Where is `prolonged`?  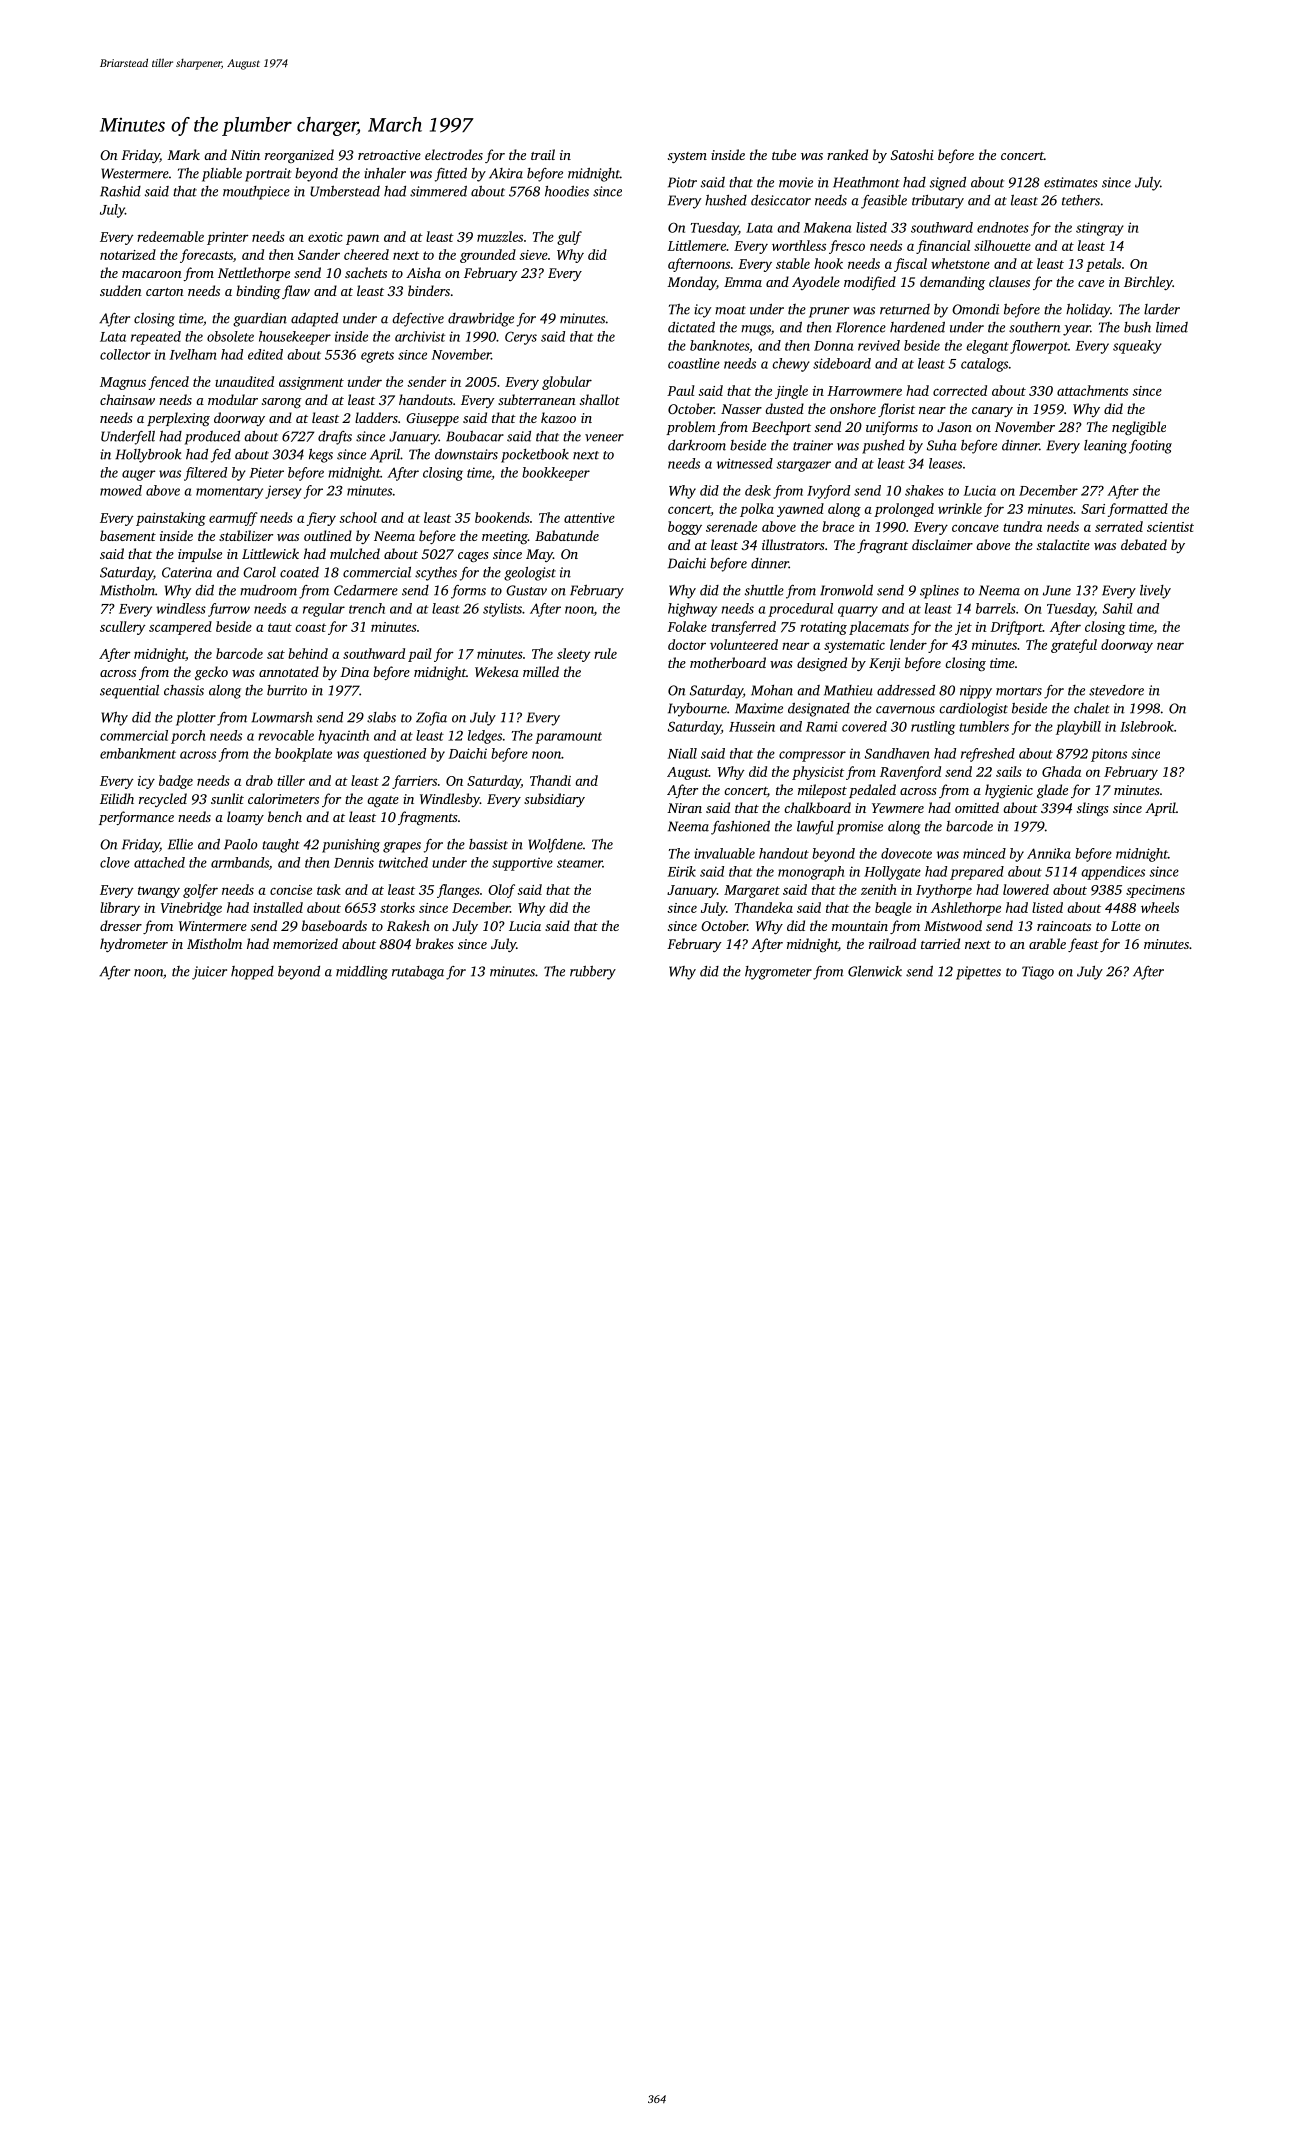 prolonged is located at coordinates (904, 510).
